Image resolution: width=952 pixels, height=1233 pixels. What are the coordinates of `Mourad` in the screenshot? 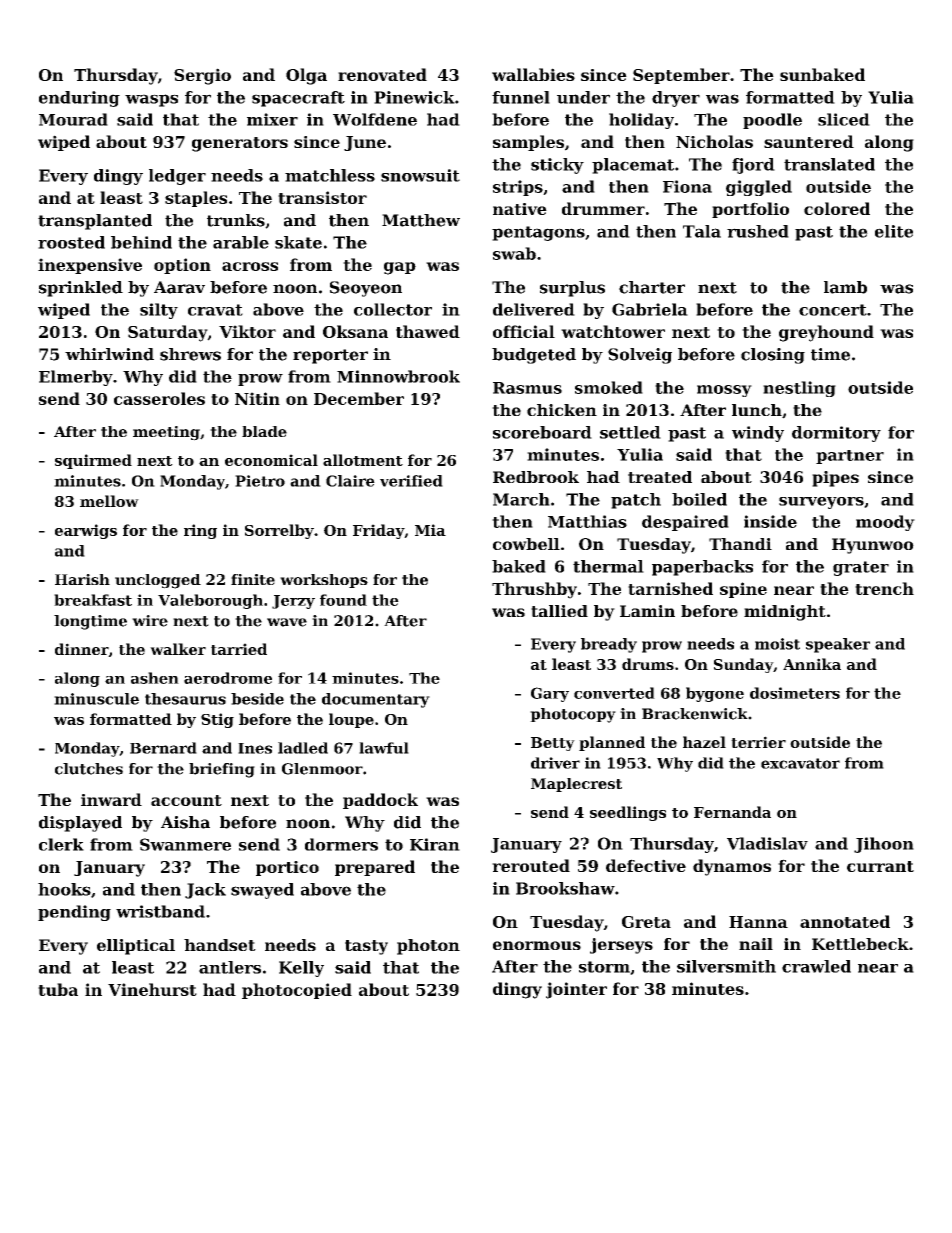 It's located at (73, 119).
